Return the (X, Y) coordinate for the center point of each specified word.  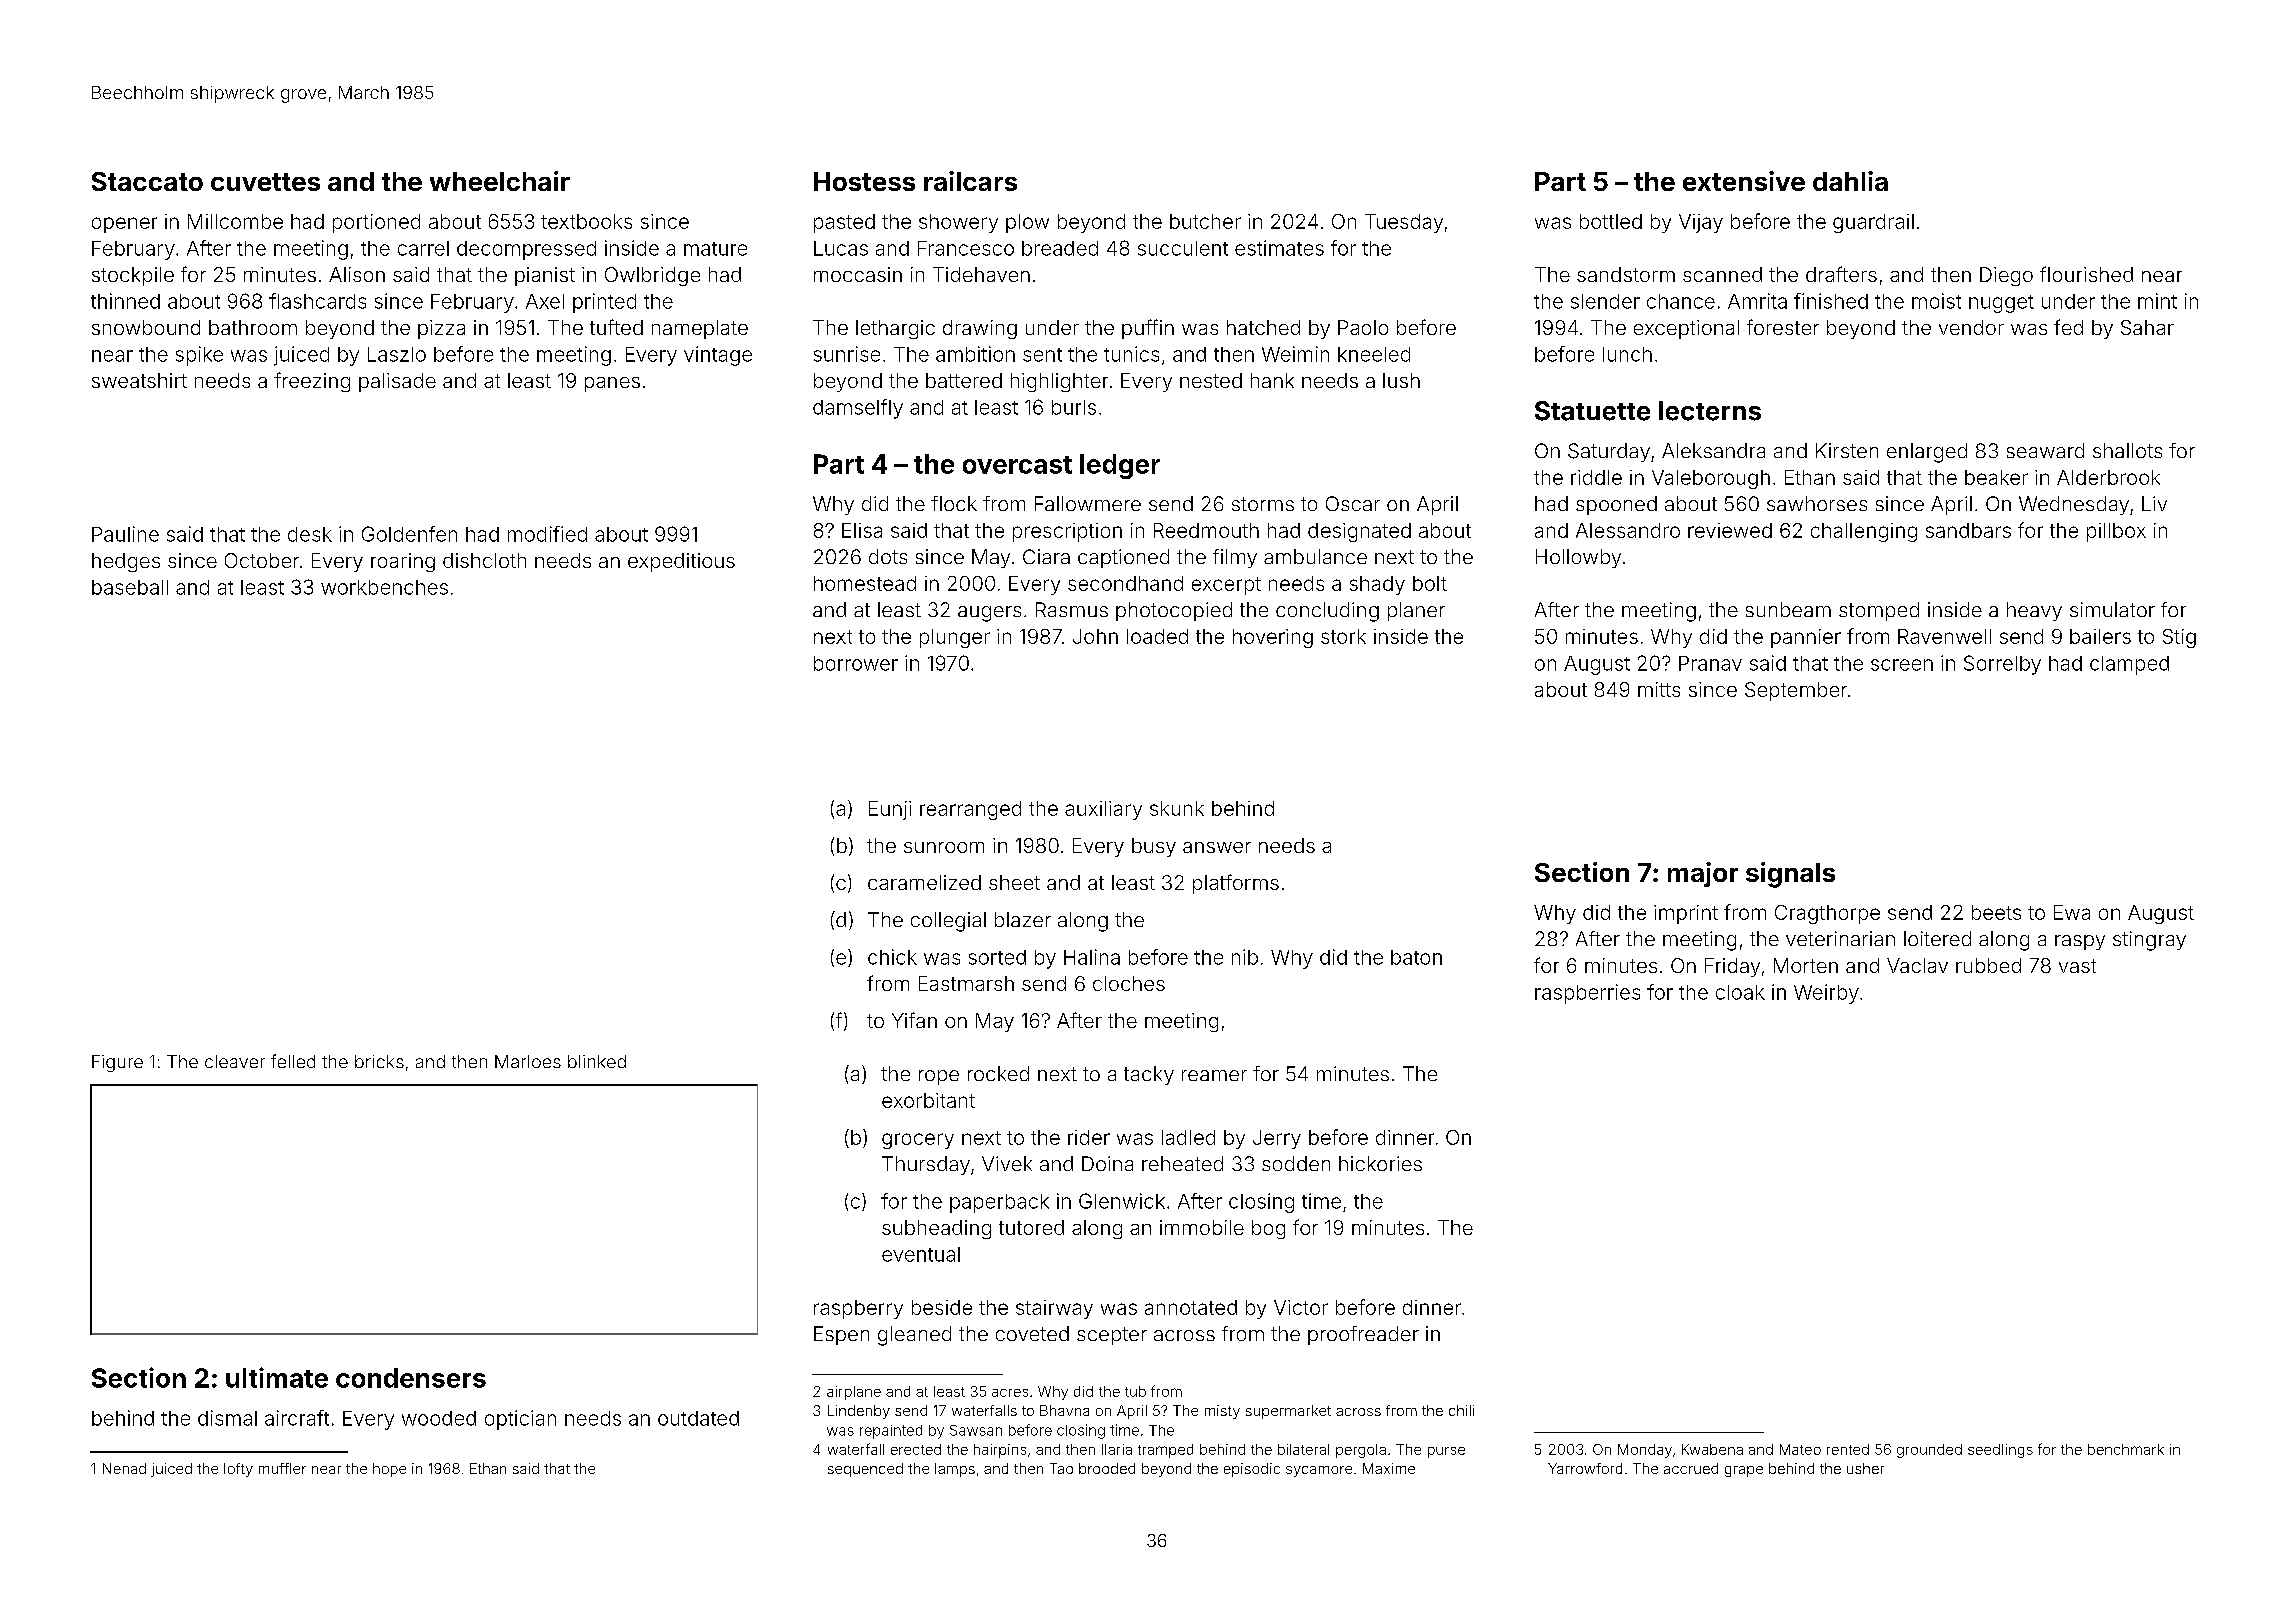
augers (989, 614)
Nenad (124, 1468)
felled (293, 1061)
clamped (2129, 665)
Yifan (914, 1020)
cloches (1129, 983)
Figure (117, 1063)
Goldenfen (409, 534)
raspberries (1587, 994)
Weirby (1826, 994)
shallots (2127, 450)
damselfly (858, 409)
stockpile (133, 276)
